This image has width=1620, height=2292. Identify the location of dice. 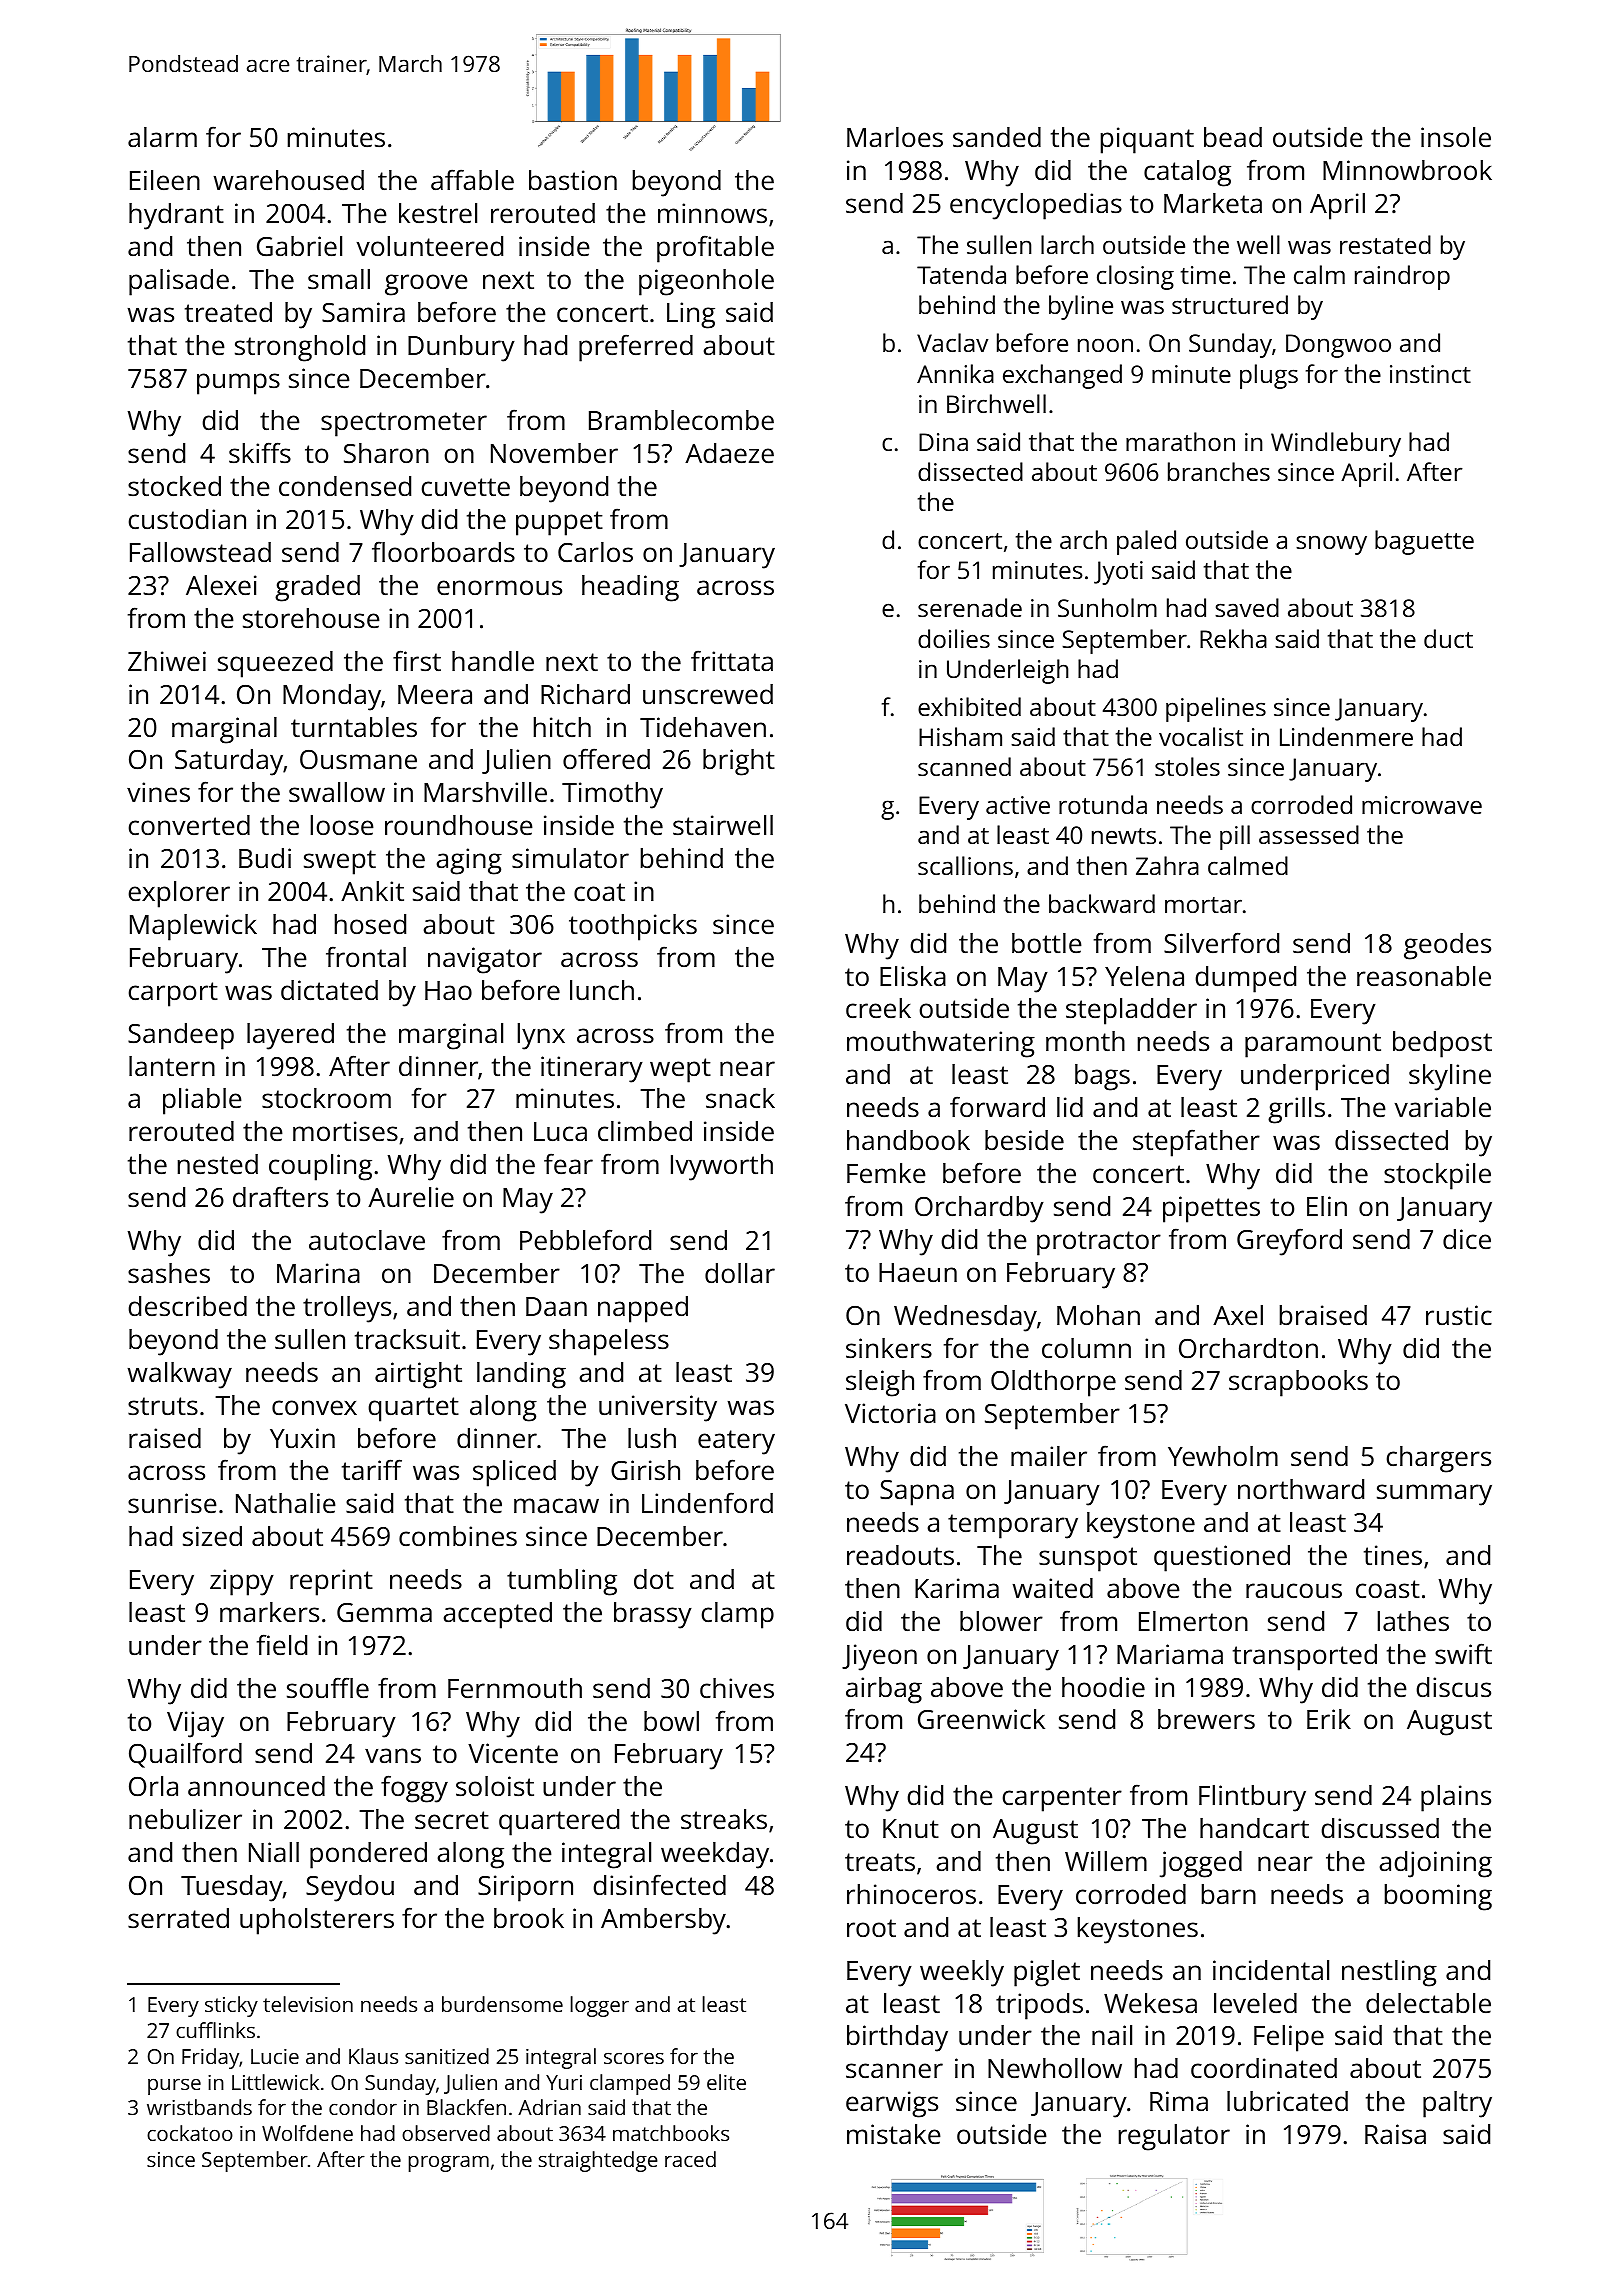
(1467, 1239).
